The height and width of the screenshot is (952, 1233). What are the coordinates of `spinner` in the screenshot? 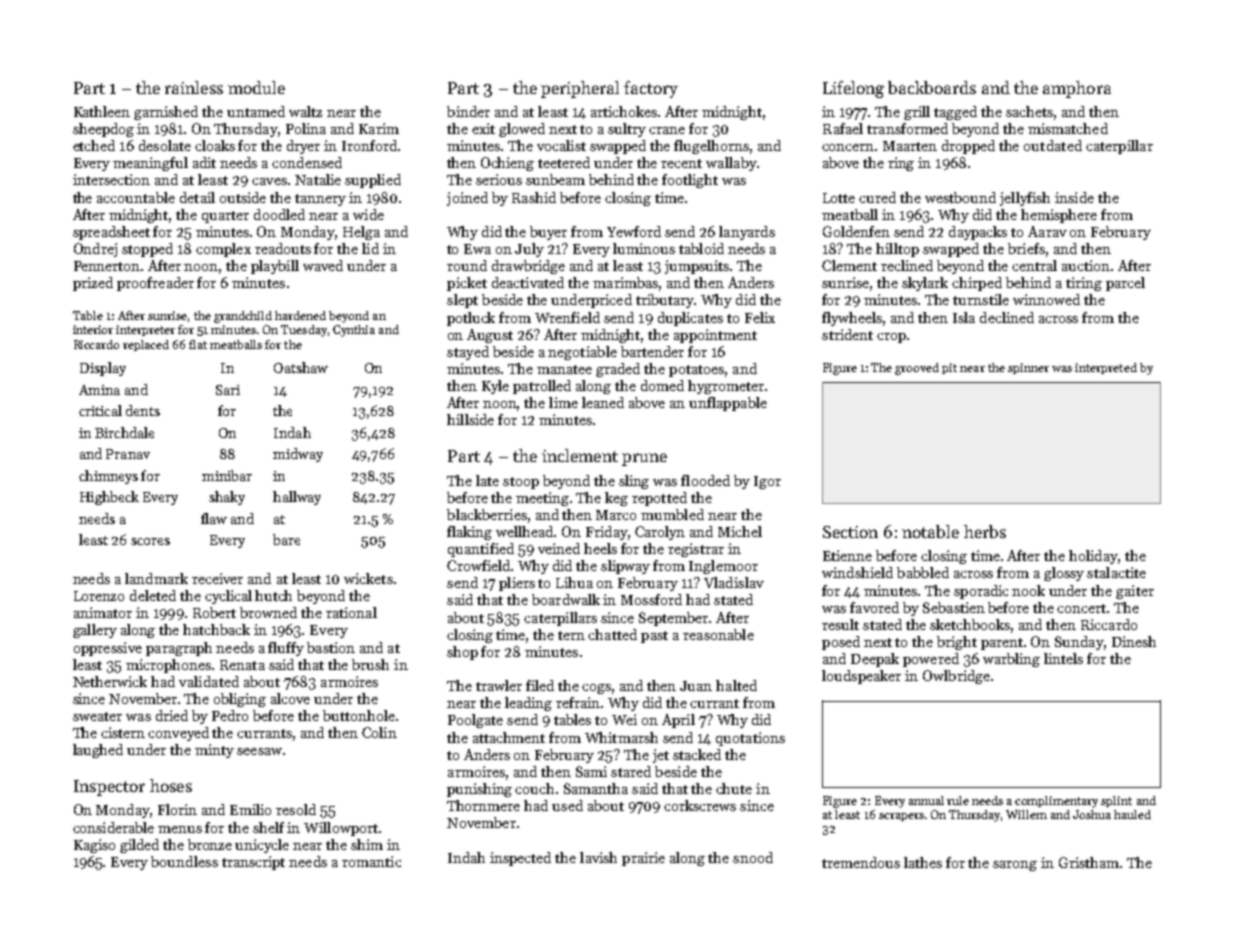 It's located at (1028, 368).
